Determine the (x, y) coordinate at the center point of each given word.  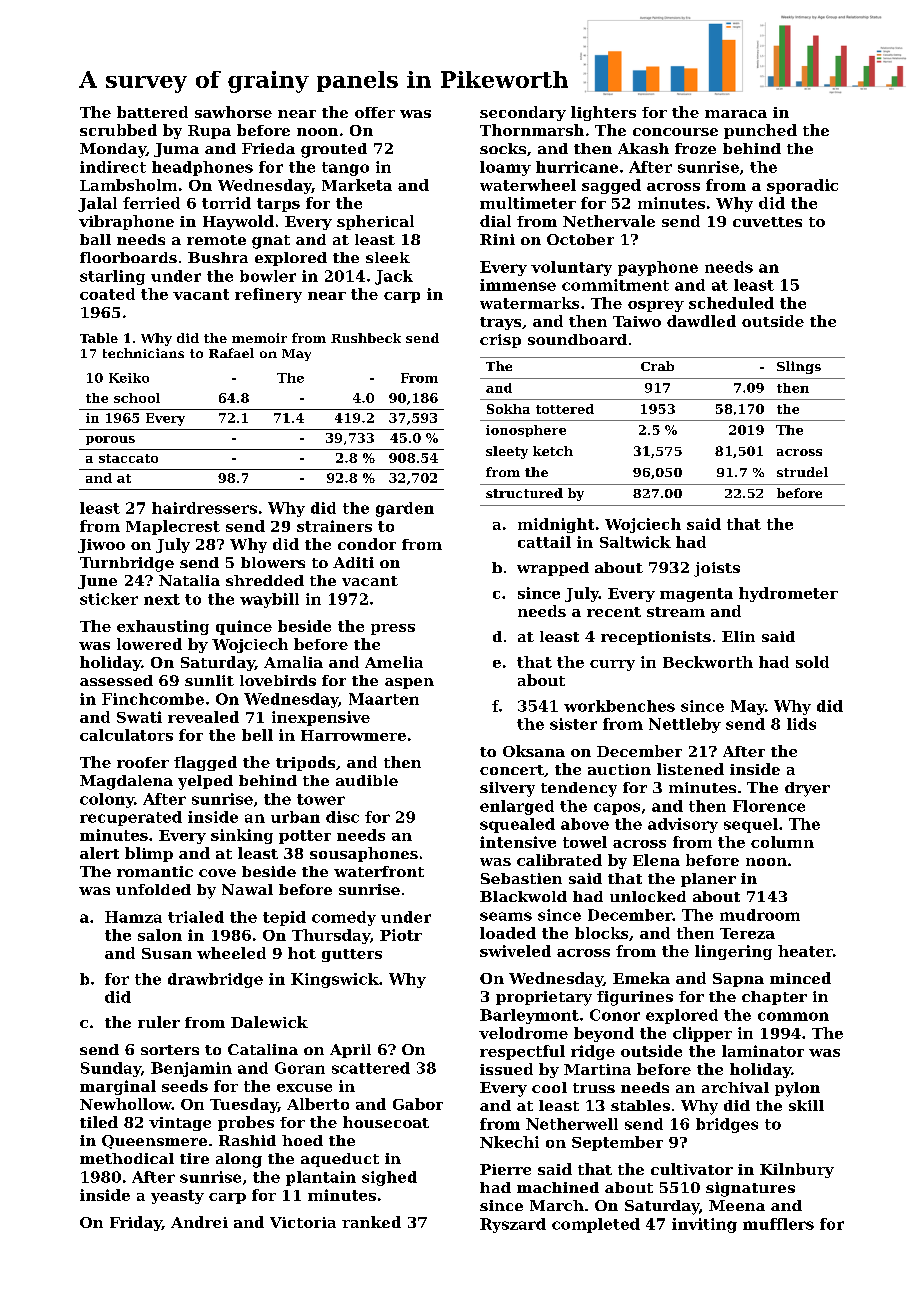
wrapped (553, 569)
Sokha (508, 409)
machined (558, 1187)
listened (690, 769)
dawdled (701, 321)
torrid (226, 203)
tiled (99, 1122)
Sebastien (521, 878)
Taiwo (637, 321)
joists (717, 569)
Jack (394, 277)
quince (244, 627)
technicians (143, 353)
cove (217, 873)
